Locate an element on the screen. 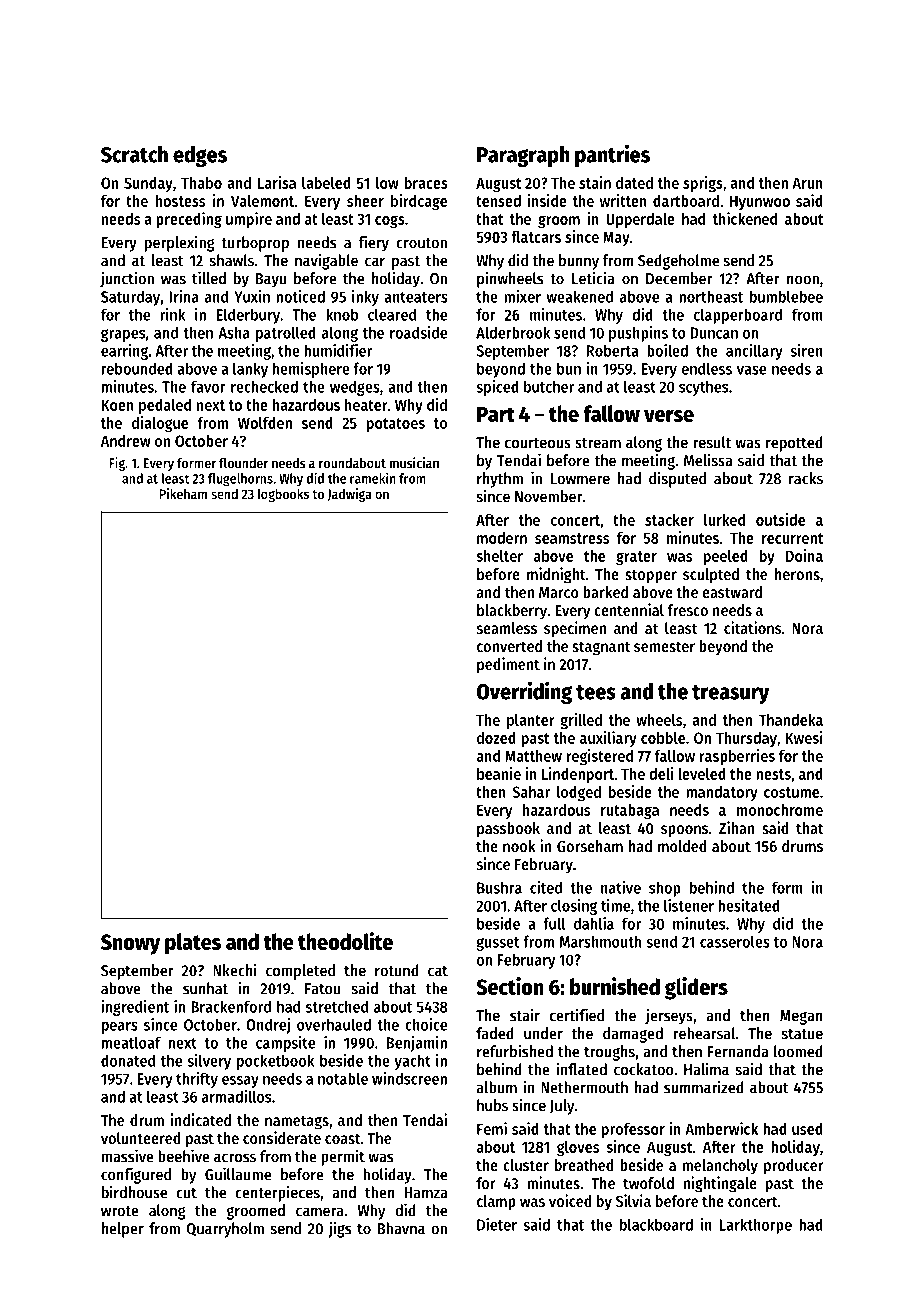  bumblebee is located at coordinates (786, 296).
